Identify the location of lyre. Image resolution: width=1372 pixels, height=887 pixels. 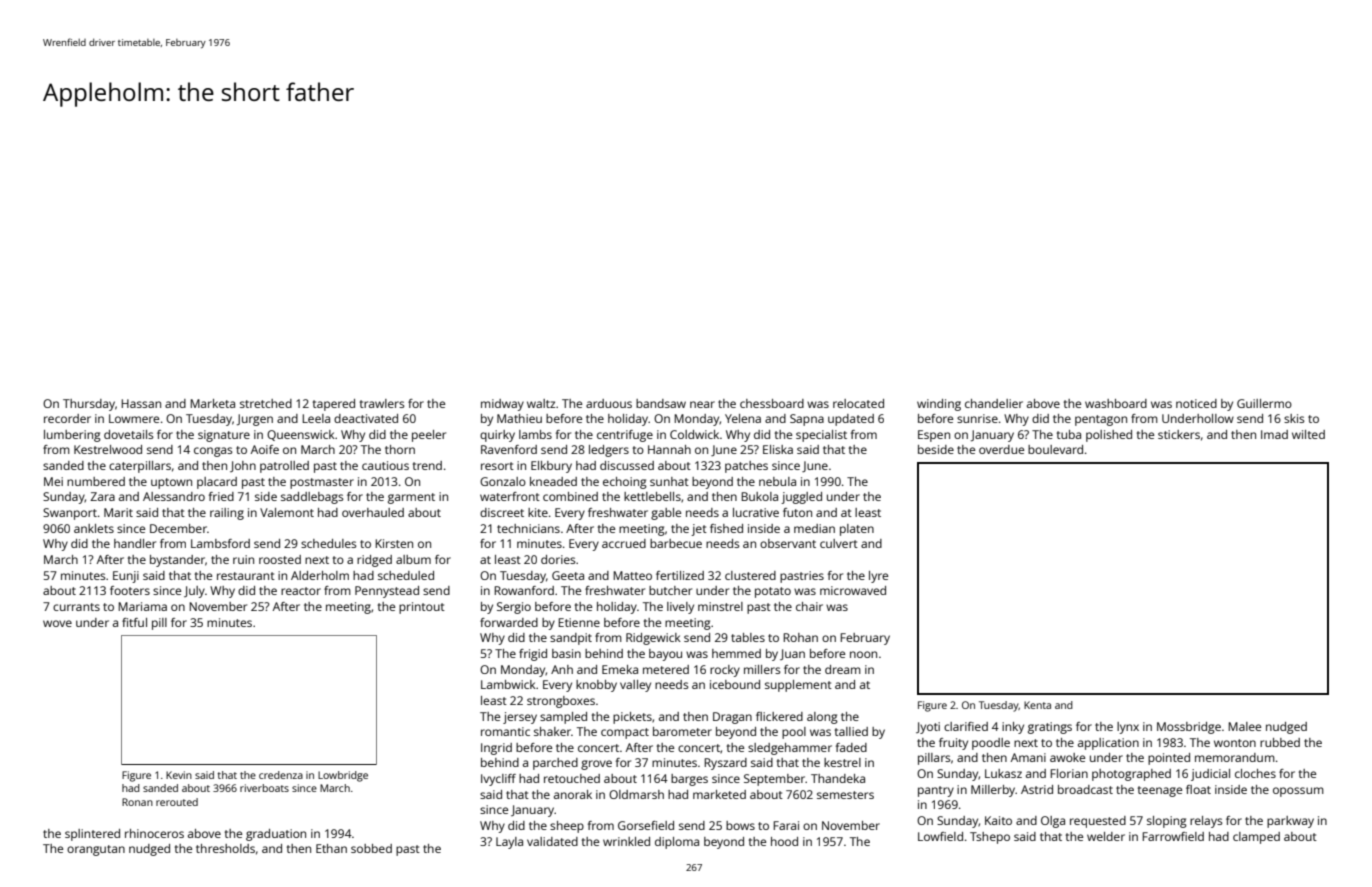
(878, 577).
